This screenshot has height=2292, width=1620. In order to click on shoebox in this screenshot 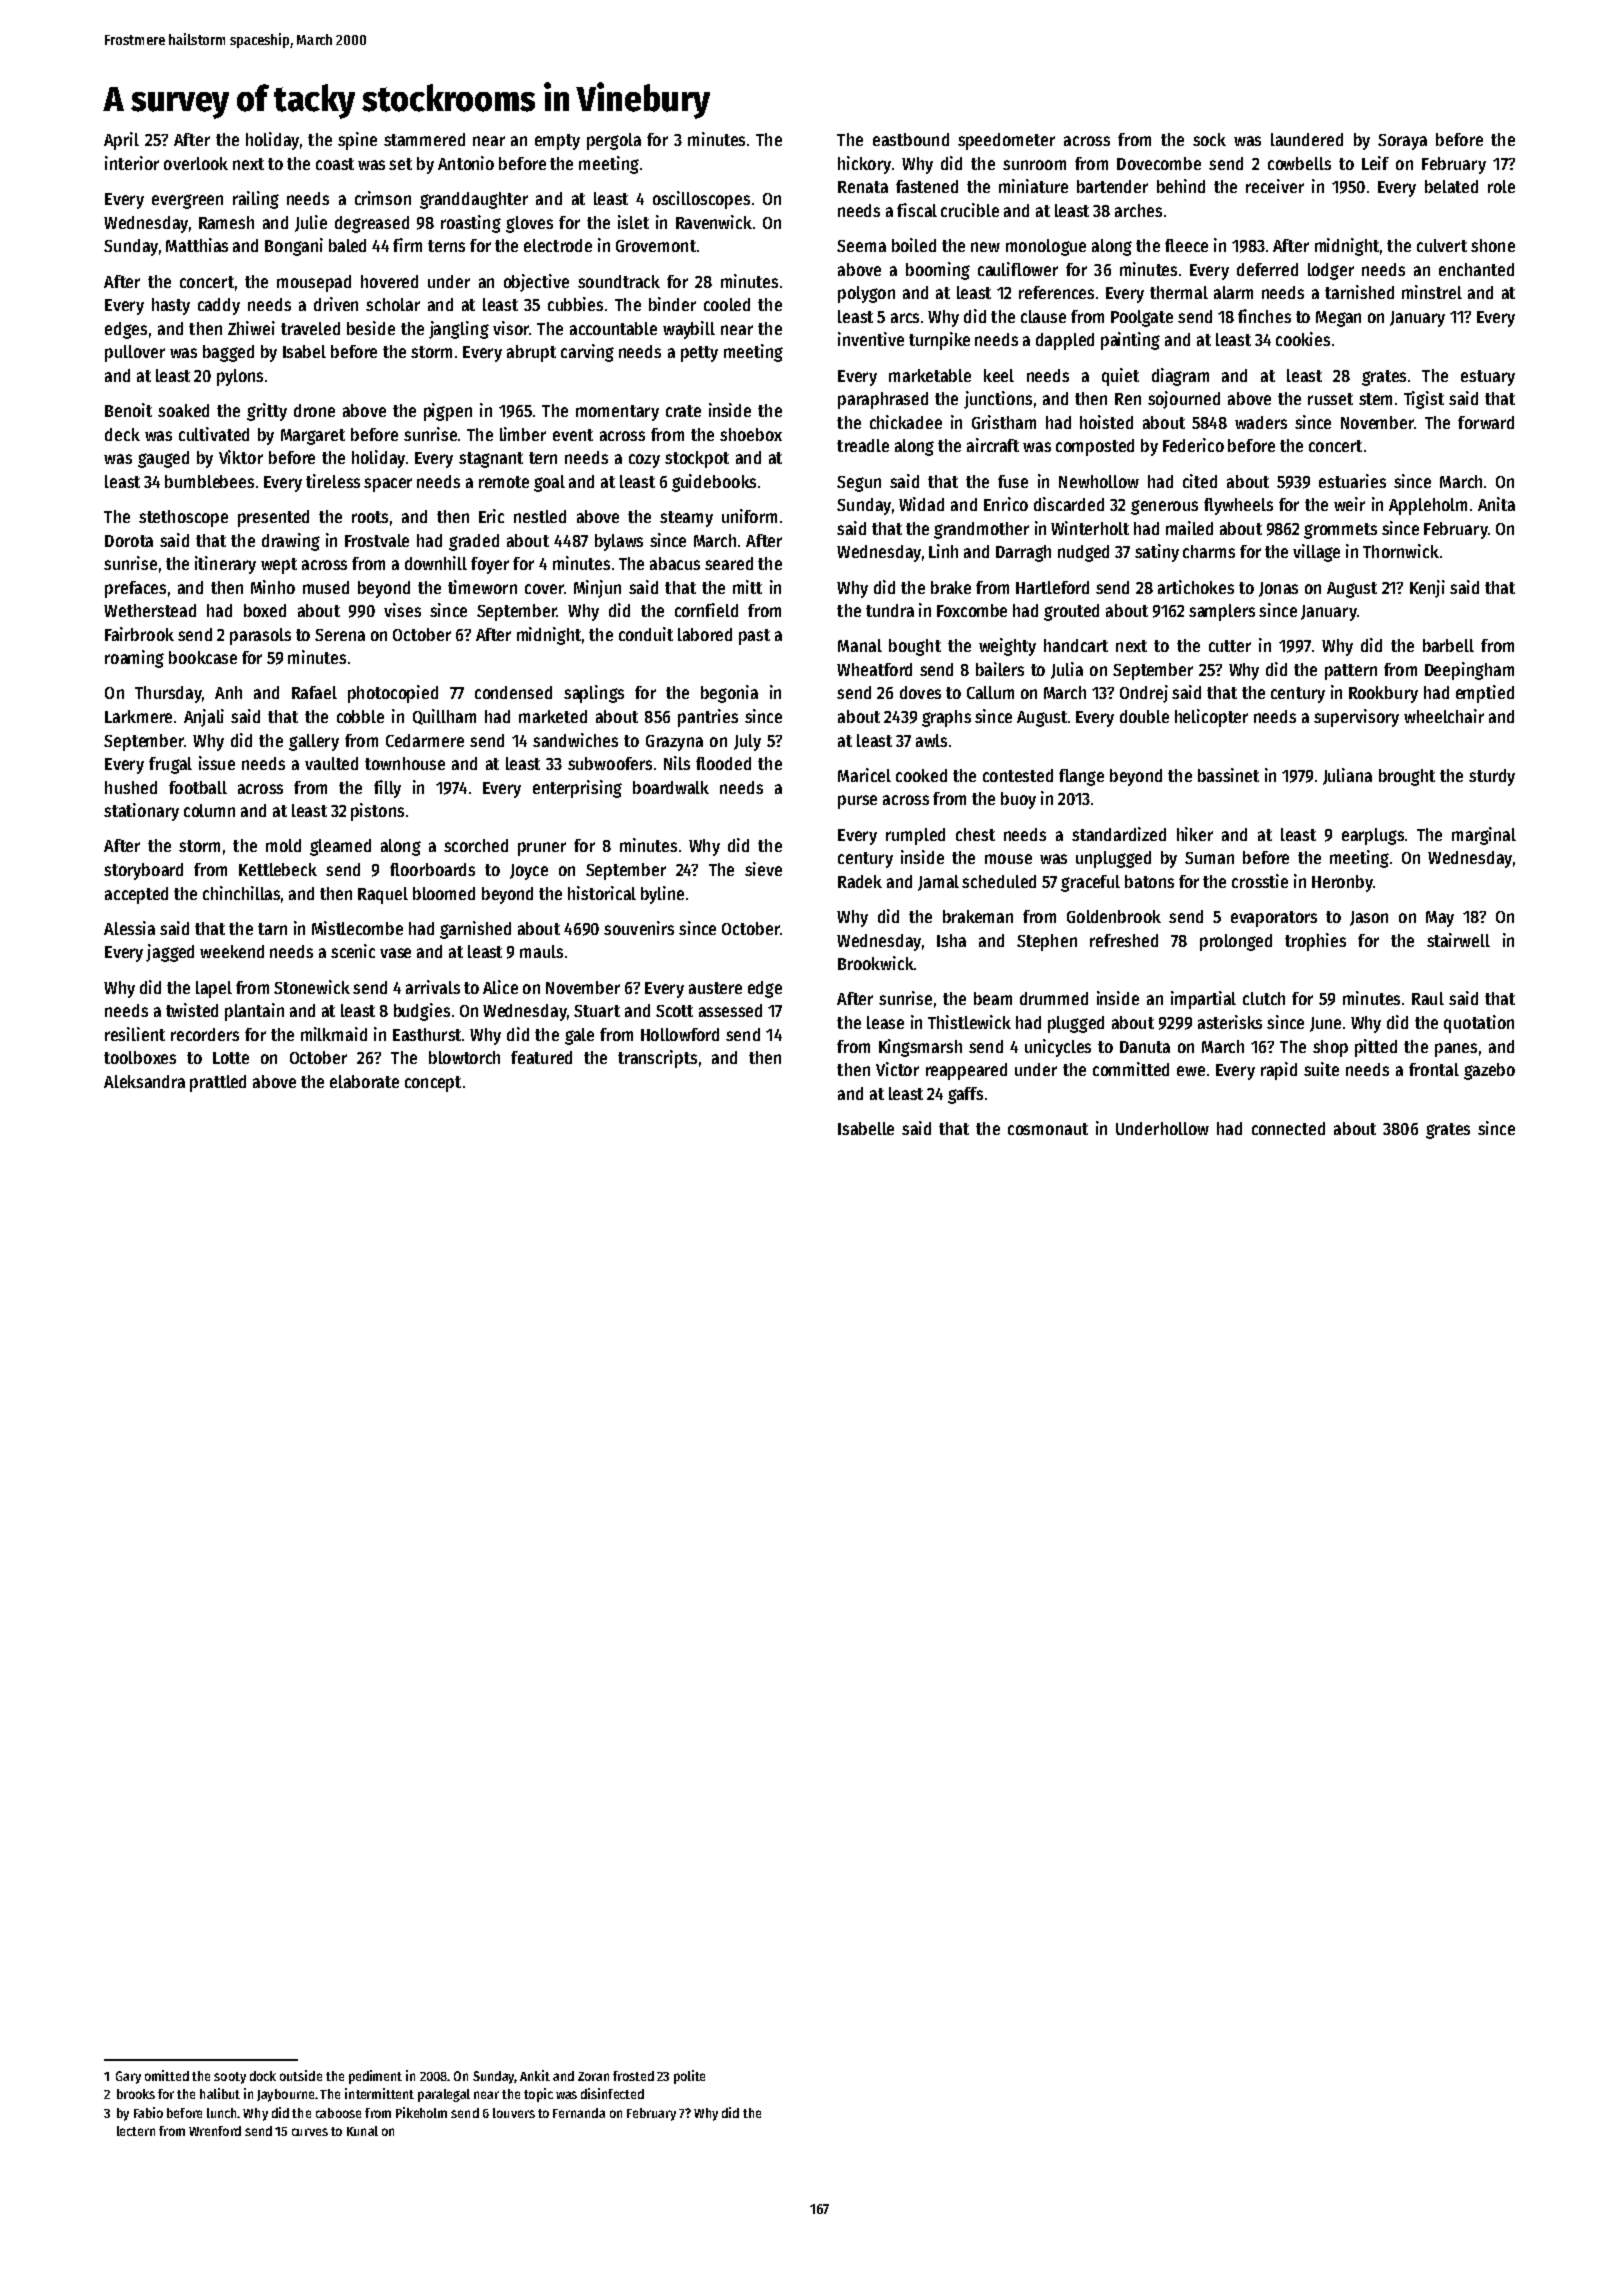, I will do `click(751, 434)`.
